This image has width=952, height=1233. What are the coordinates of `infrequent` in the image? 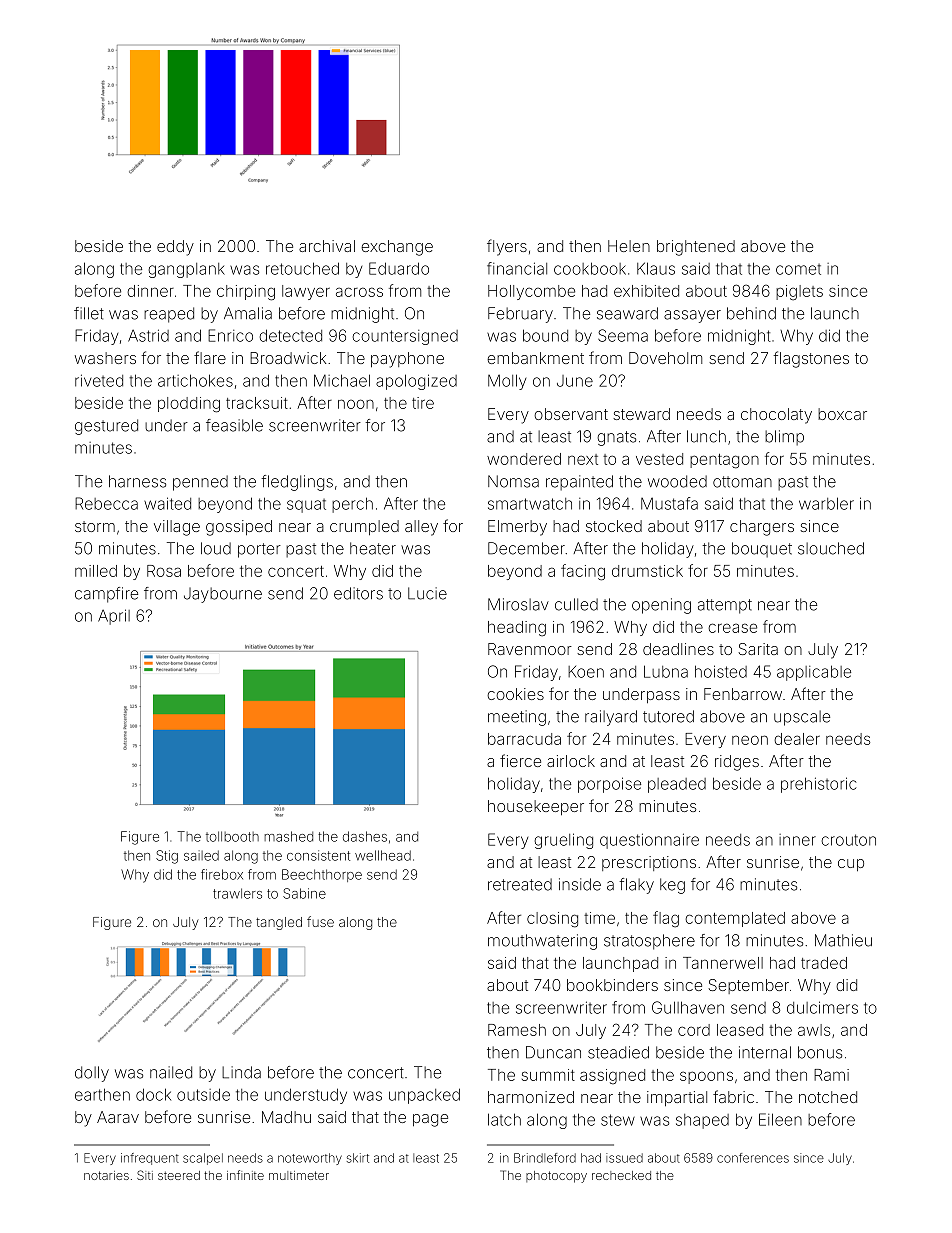 It's located at (150, 1159).
